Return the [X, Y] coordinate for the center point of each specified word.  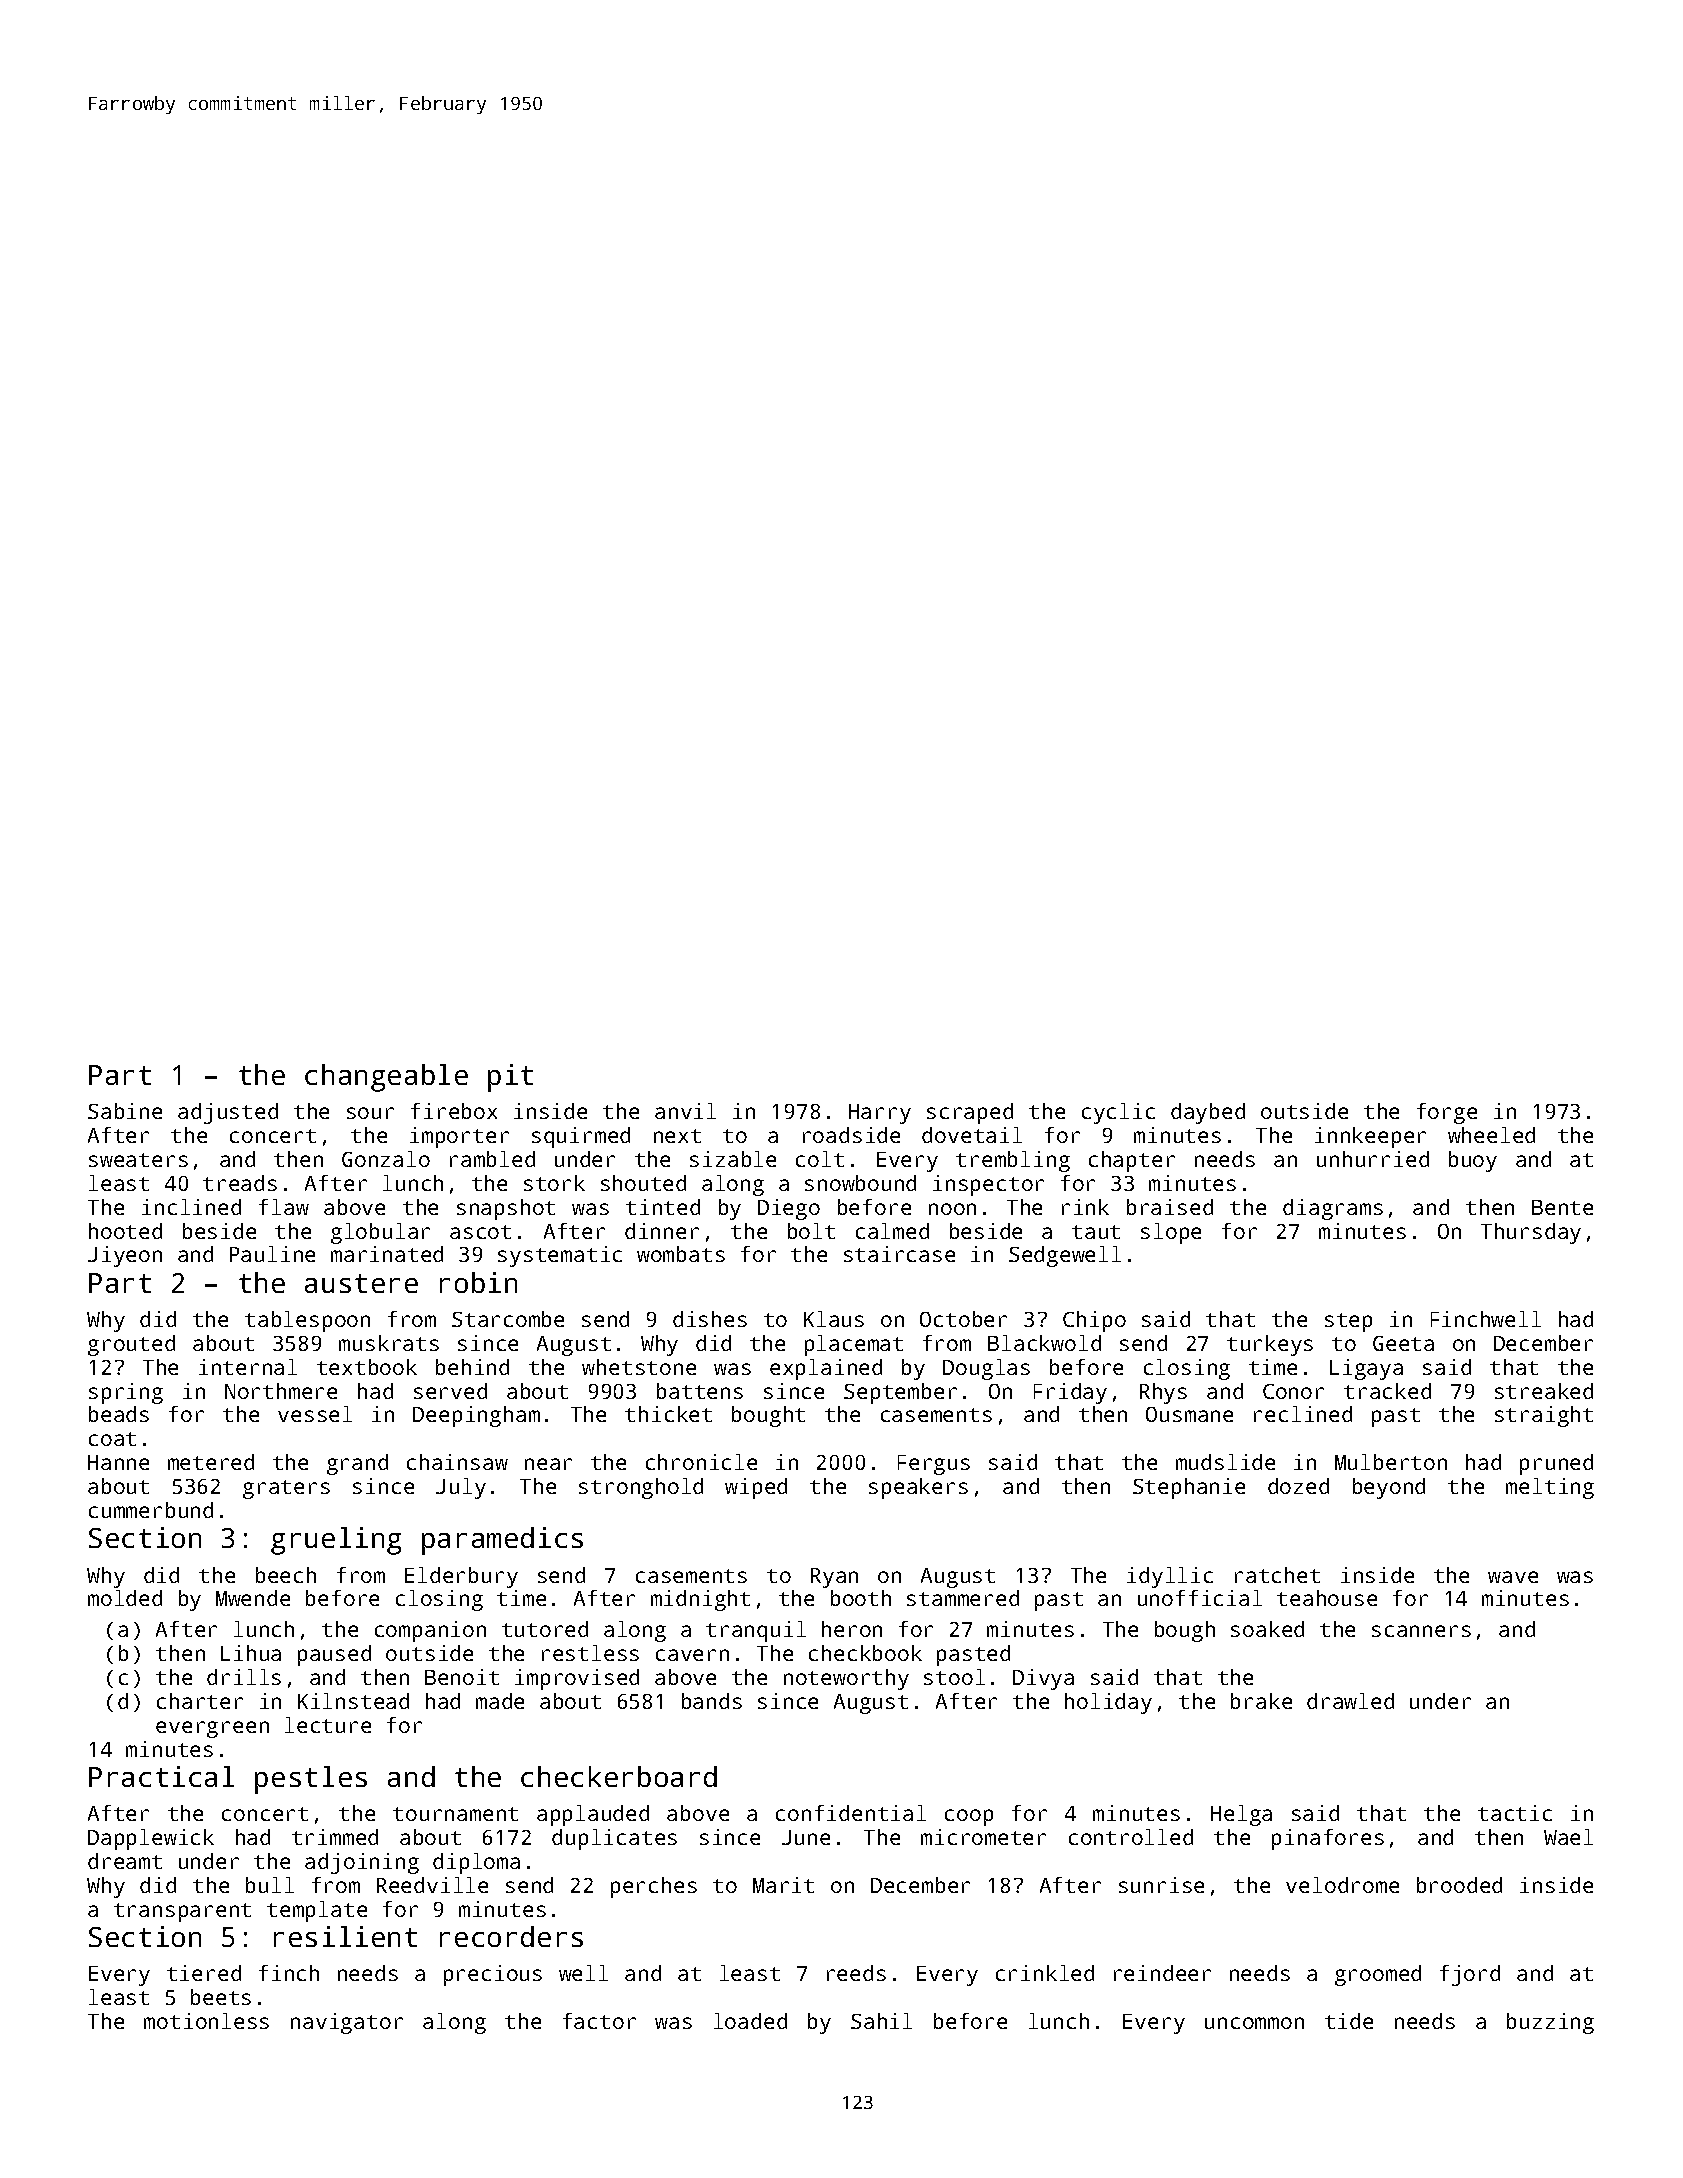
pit [510, 1078]
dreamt [125, 1861]
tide [1349, 2021]
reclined [1303, 1414]
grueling [336, 1541]
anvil [685, 1111]
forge [1447, 1113]
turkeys [1270, 1345]
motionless [206, 2021]
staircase [899, 1254]
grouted [131, 1345]
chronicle [701, 1462]
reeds [856, 1973]
